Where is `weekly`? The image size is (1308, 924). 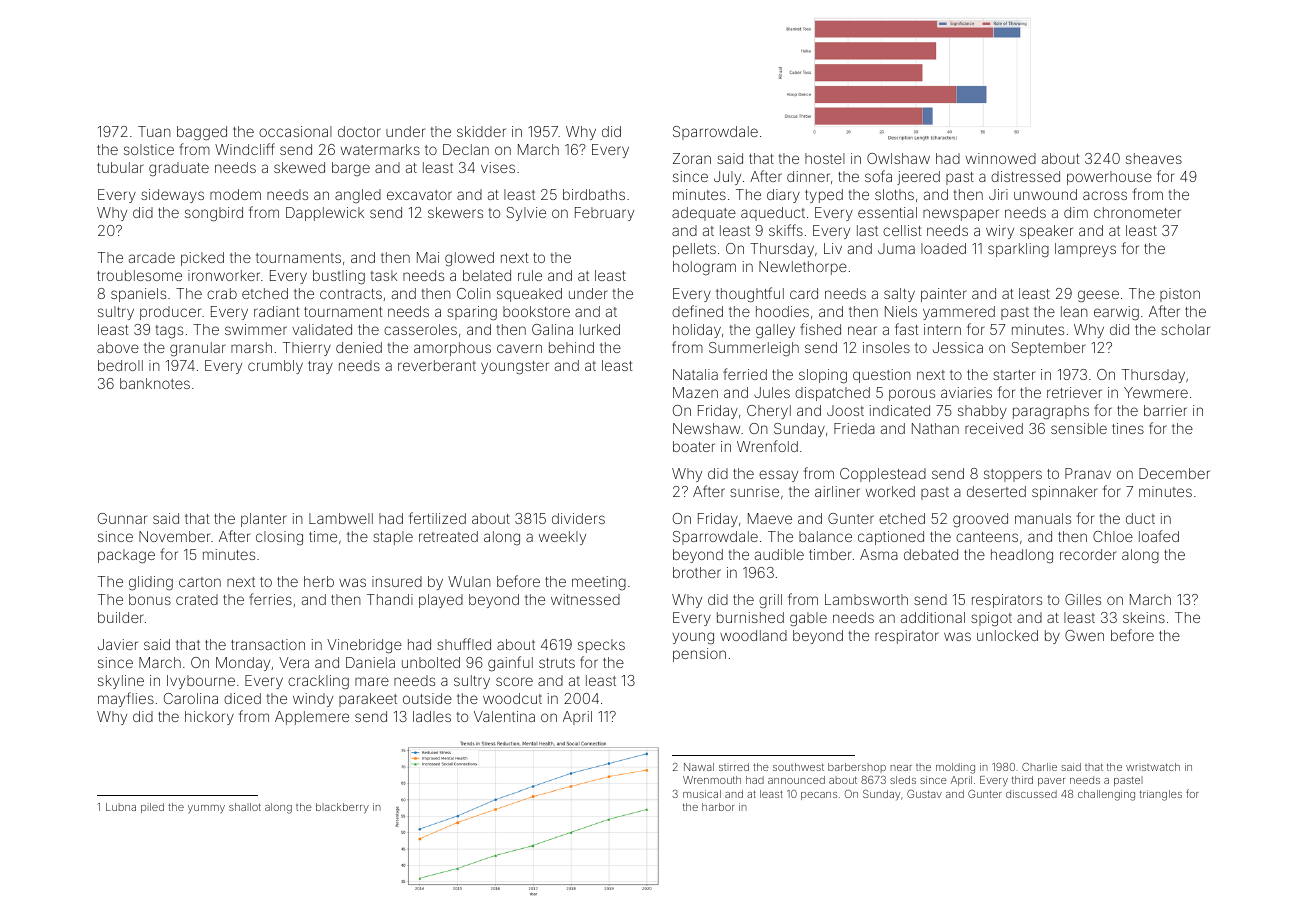 weekly is located at coordinates (562, 538).
